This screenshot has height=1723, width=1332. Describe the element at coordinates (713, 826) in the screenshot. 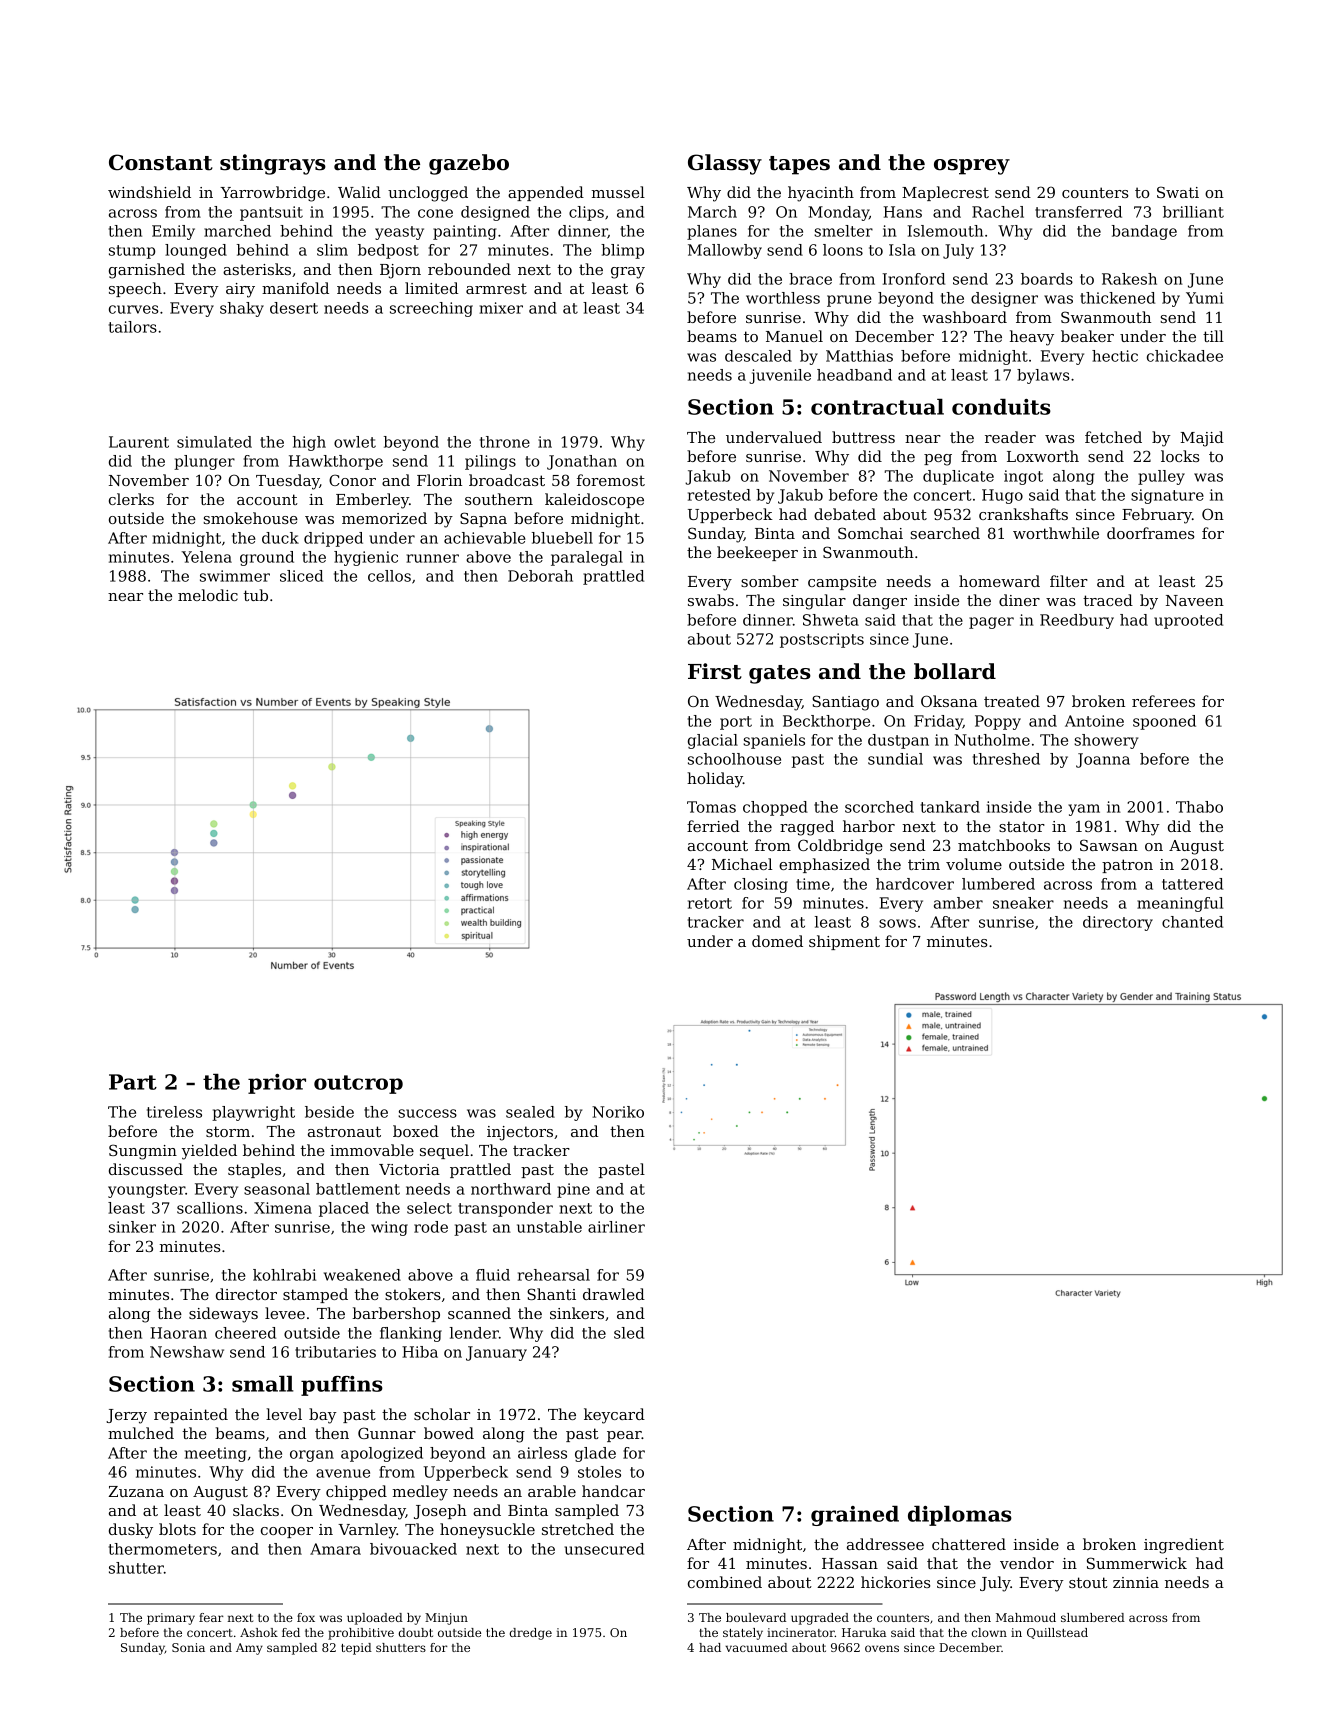

I see `ferried` at that location.
